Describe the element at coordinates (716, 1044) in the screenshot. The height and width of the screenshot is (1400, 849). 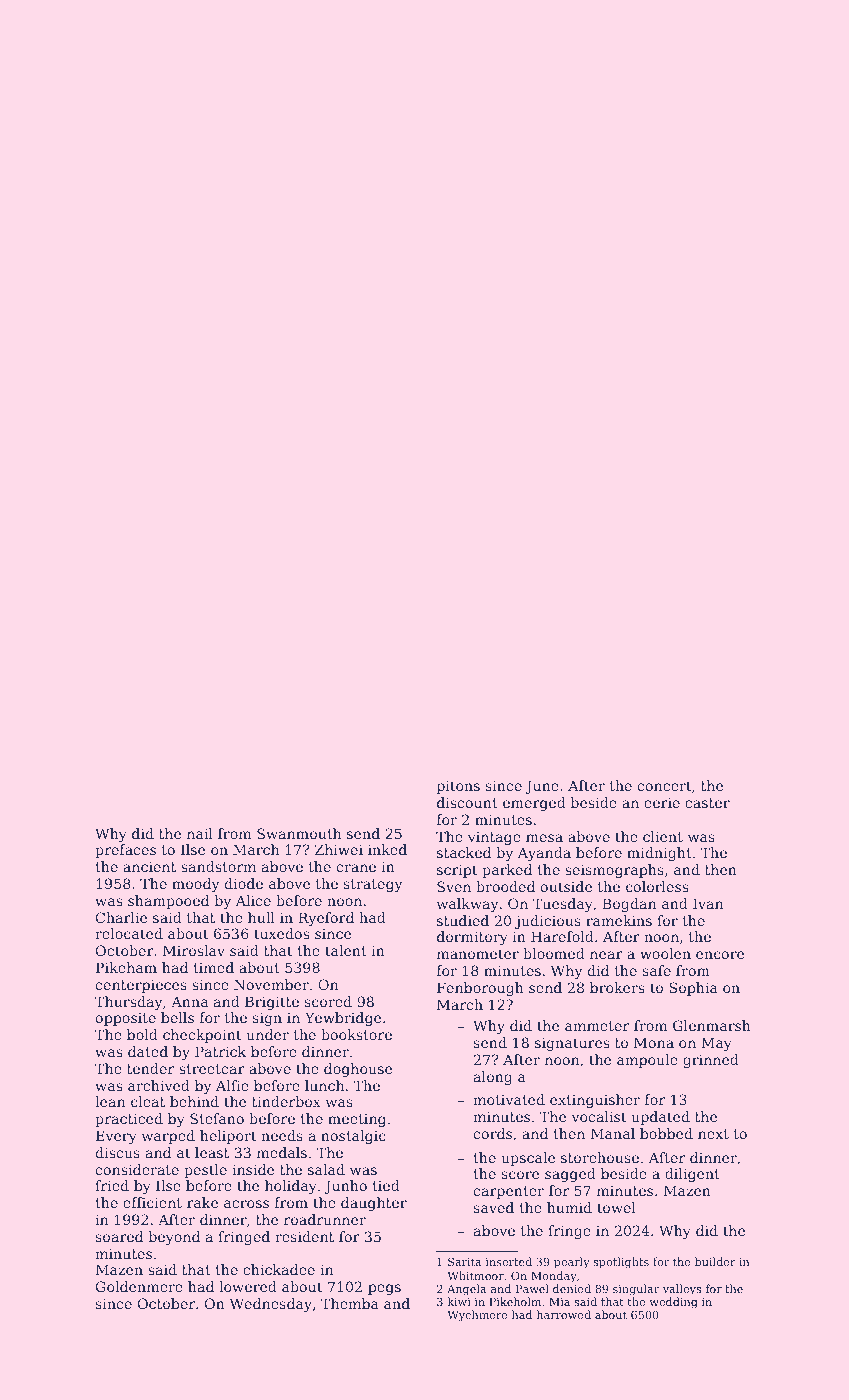
I see `May` at that location.
